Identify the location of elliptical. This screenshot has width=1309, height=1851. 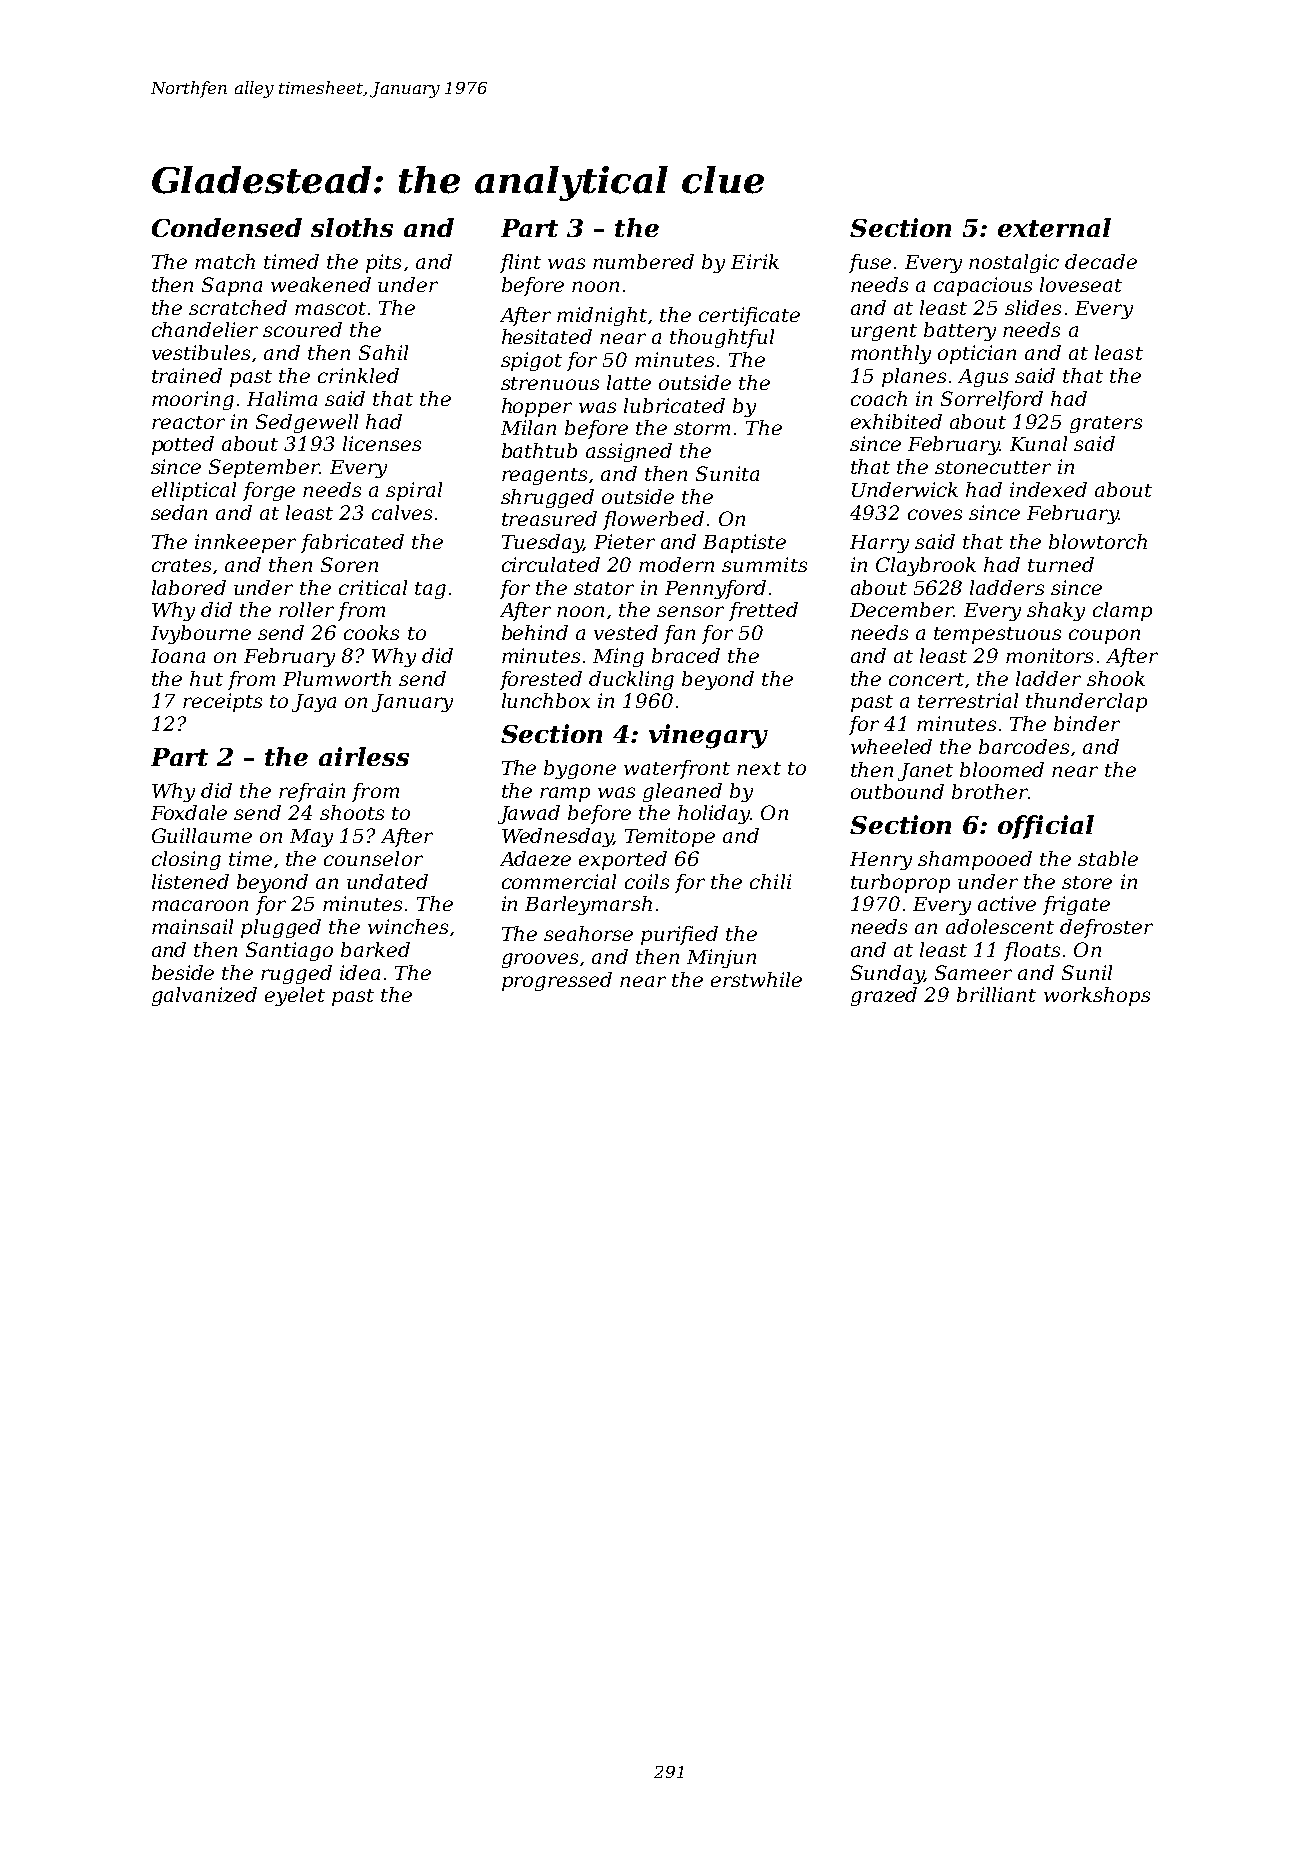
(194, 491).
